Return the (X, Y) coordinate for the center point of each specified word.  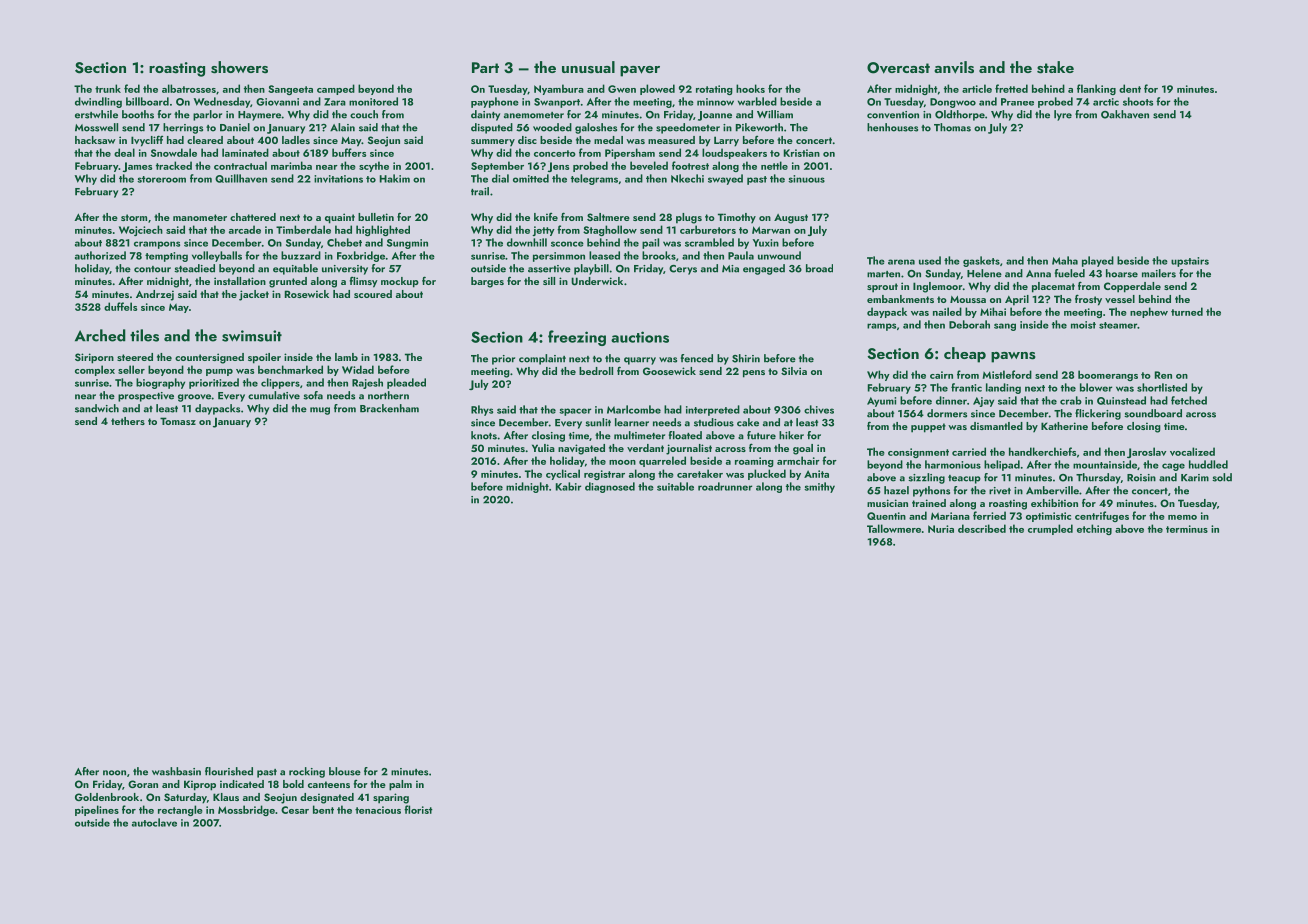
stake (1055, 67)
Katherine (1064, 426)
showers (239, 67)
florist (418, 809)
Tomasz (178, 421)
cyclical (563, 474)
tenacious (378, 810)
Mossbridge (246, 810)
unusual (588, 67)
